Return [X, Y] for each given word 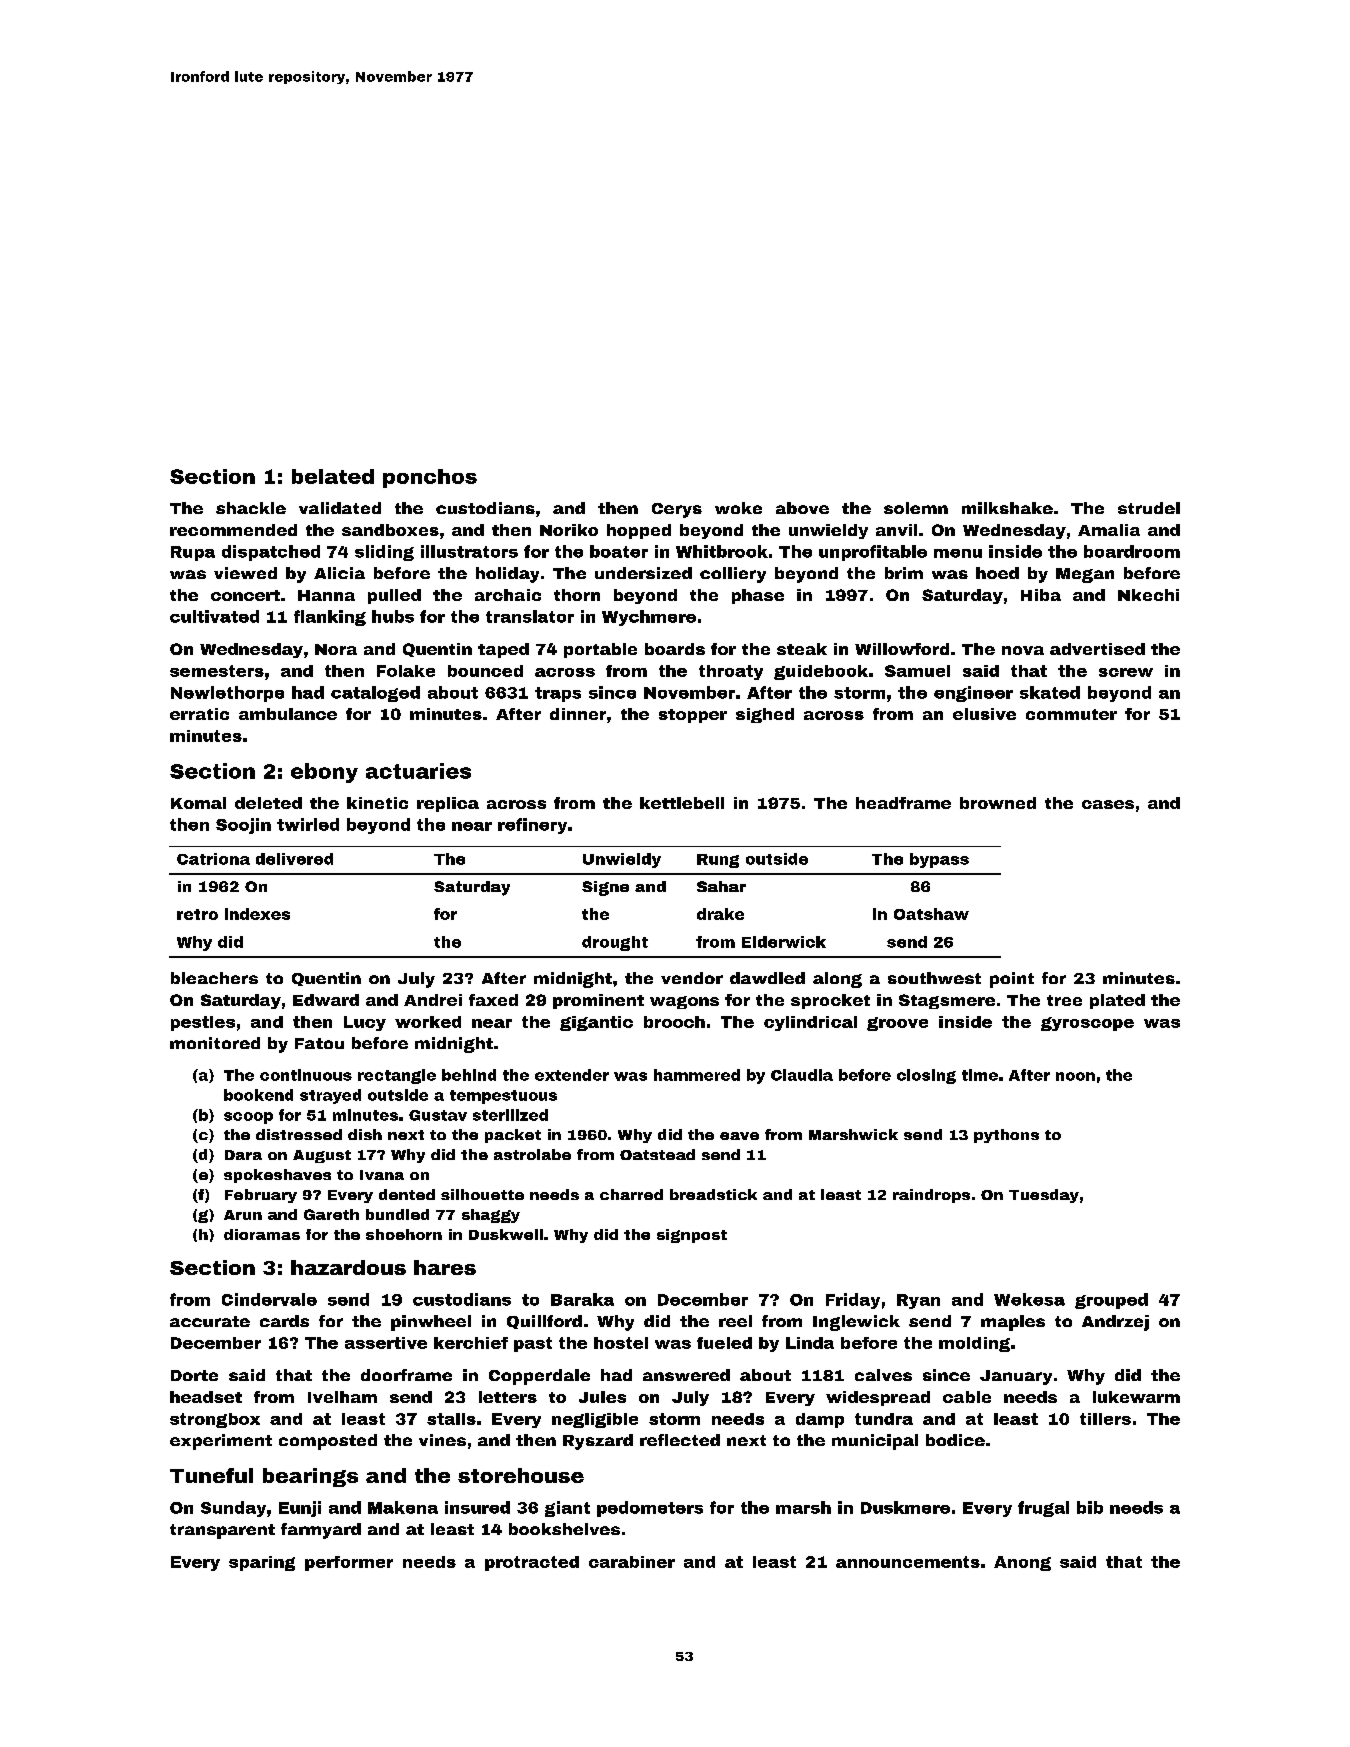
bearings [310, 1477]
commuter [1071, 714]
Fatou [319, 1043]
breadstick [713, 1194]
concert [245, 595]
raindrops [931, 1196]
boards [675, 649]
